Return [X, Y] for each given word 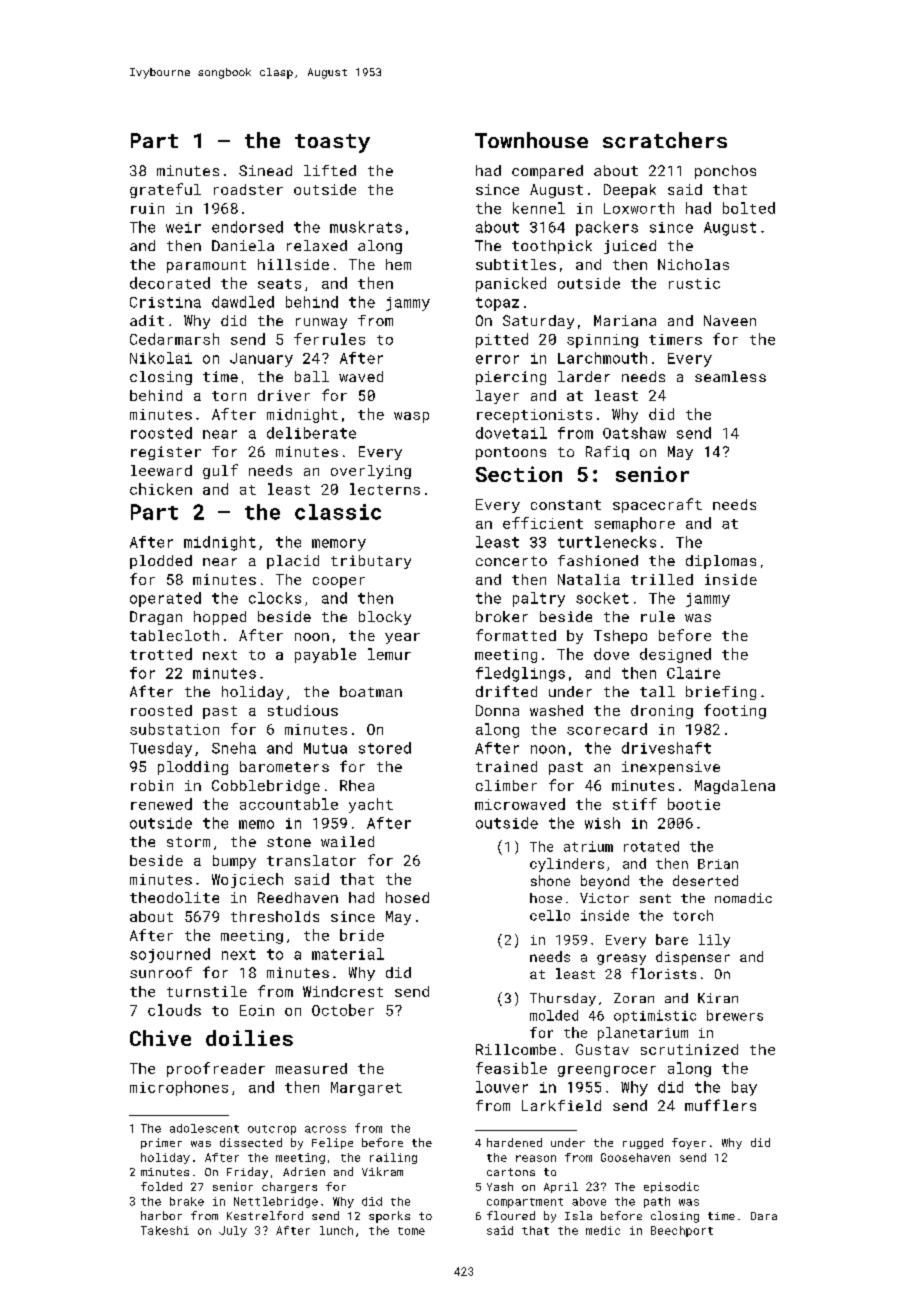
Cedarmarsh [174, 339]
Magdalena [735, 787]
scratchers [665, 140]
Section [519, 474]
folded [161, 1186]
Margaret [366, 1089]
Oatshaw [634, 433]
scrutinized [689, 1049]
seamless [730, 376]
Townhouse [531, 140]
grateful [165, 190]
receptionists [534, 416]
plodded [161, 562]
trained [506, 766]
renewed [161, 804]
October [343, 1010]
